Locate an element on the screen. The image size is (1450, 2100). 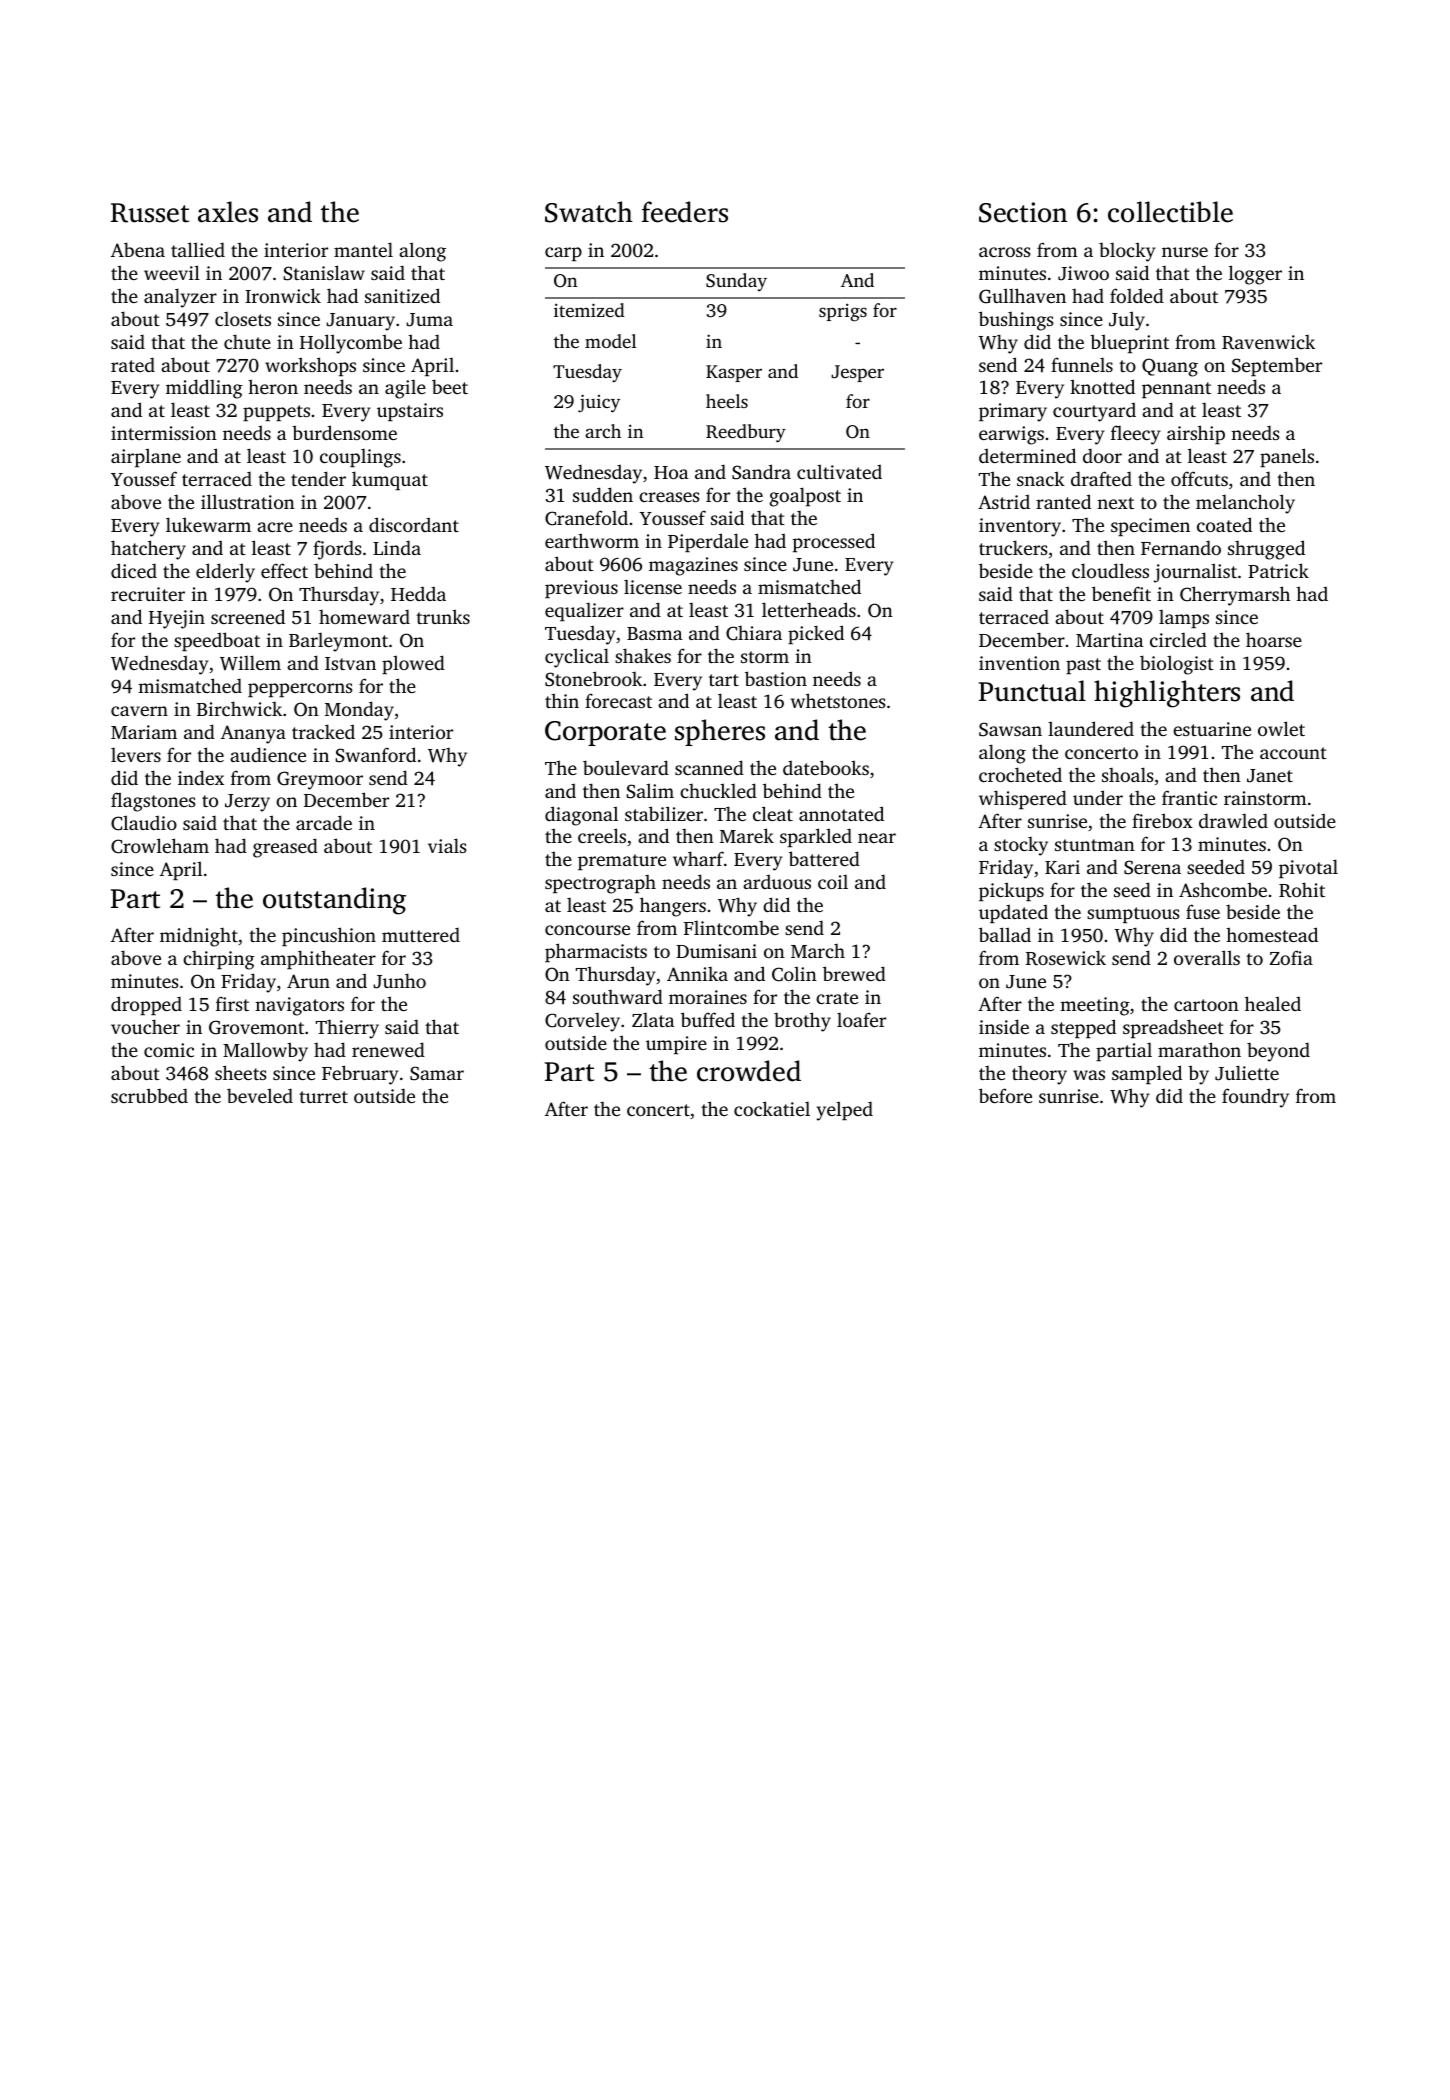
door is located at coordinates (1102, 455).
